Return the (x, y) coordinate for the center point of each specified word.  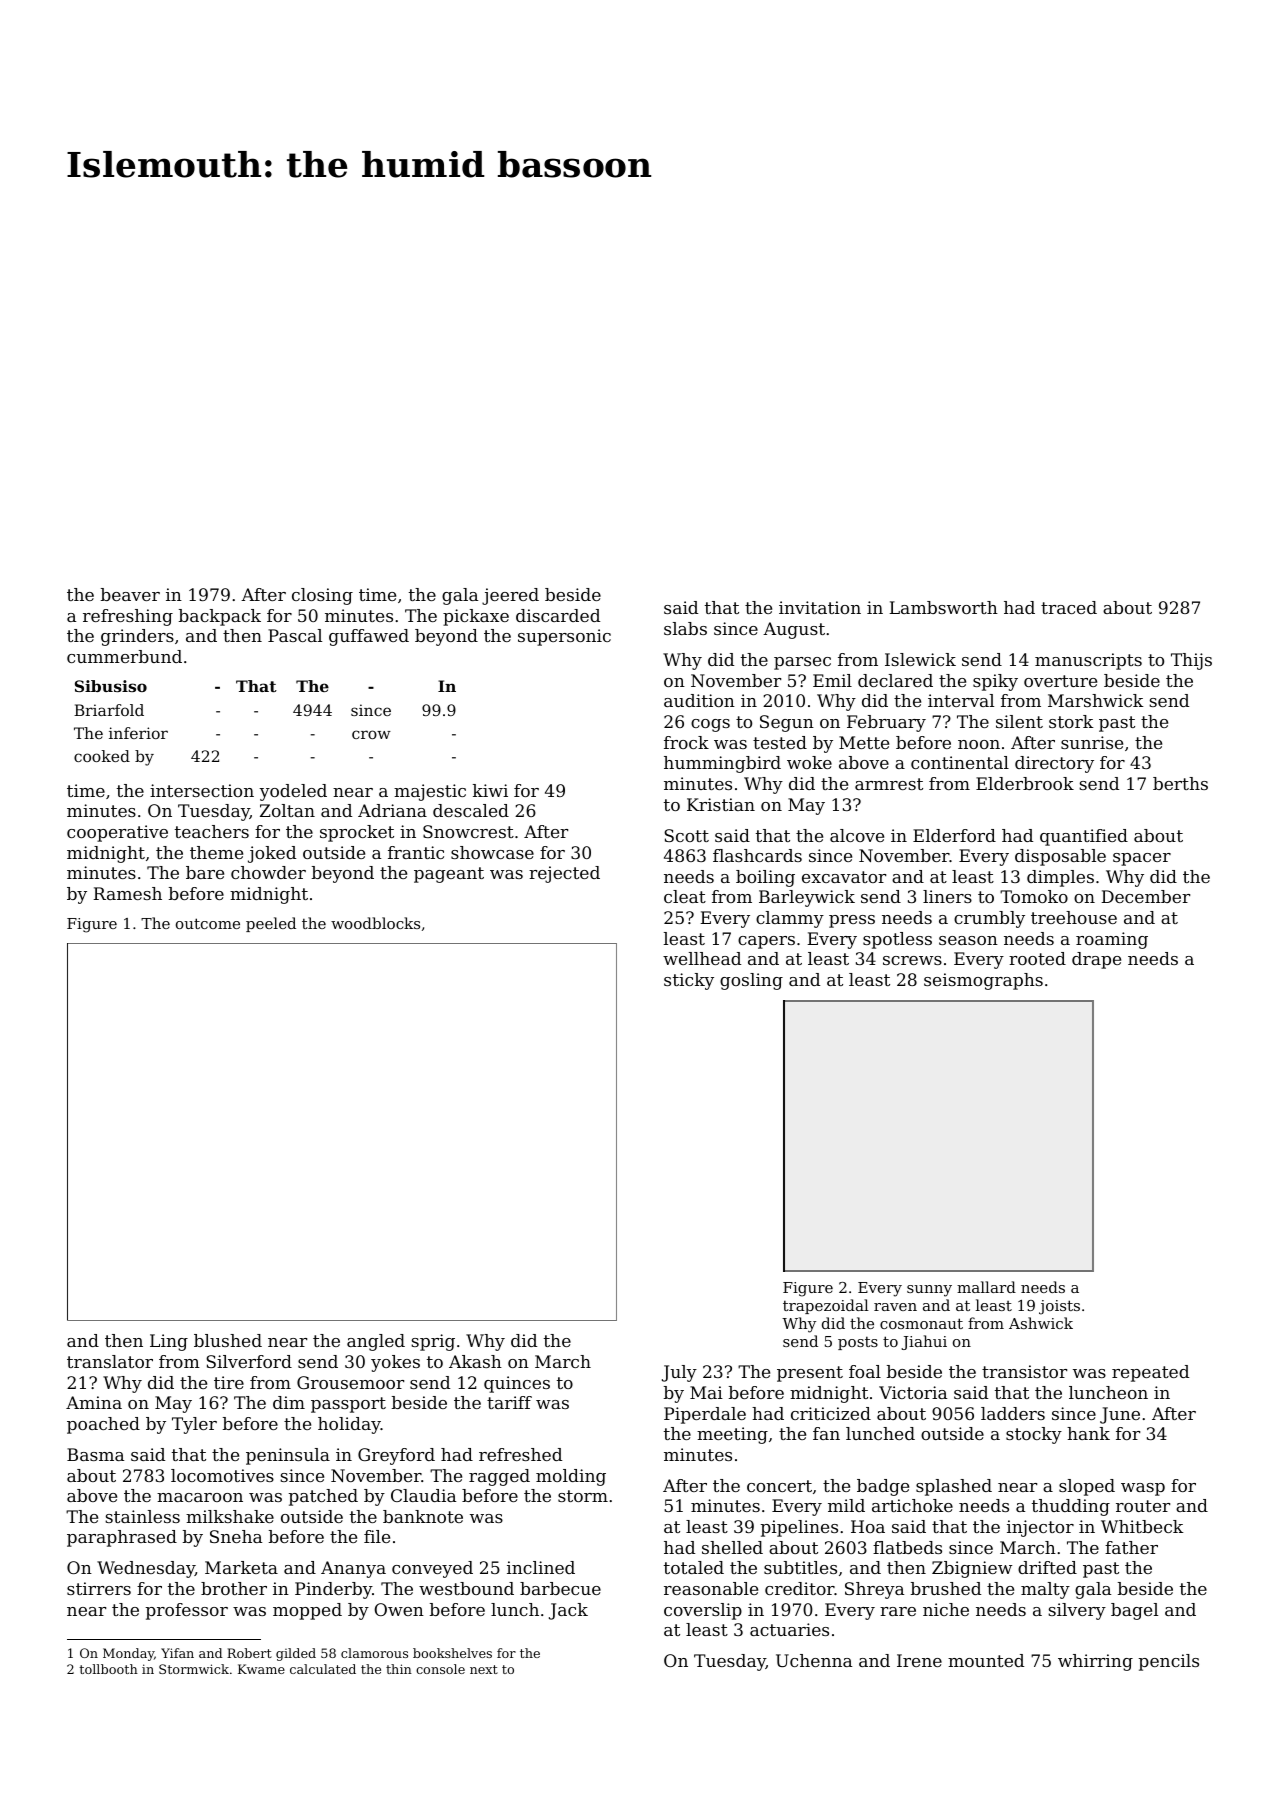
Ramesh (127, 893)
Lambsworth (943, 607)
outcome (208, 923)
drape (1096, 960)
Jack (568, 1611)
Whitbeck (1142, 1526)
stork (1071, 721)
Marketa (241, 1567)
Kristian (721, 804)
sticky (689, 981)
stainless (142, 1516)
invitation (820, 607)
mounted (986, 1660)
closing (322, 596)
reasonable (711, 1588)
